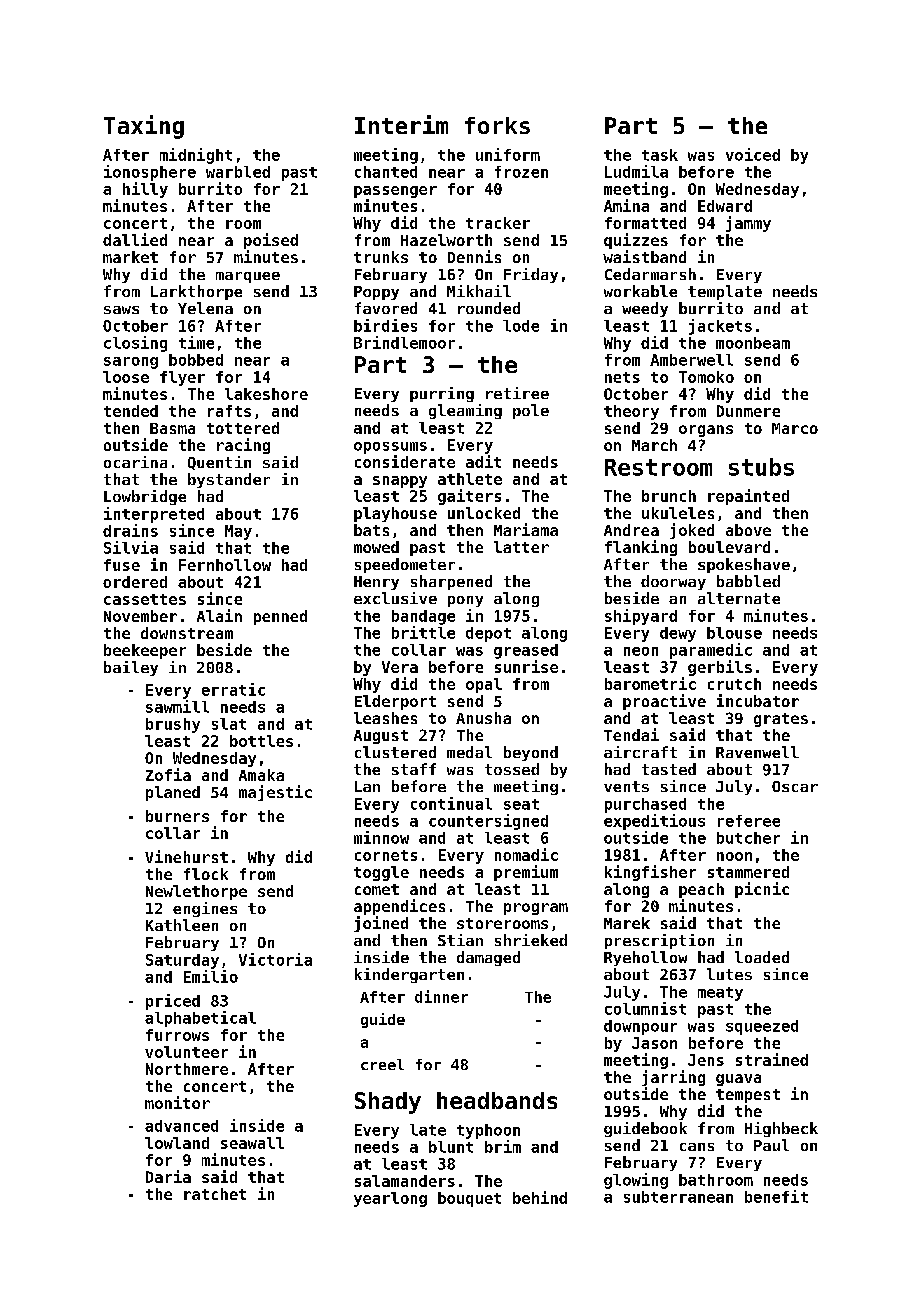  I want to click on Interim, so click(401, 124).
